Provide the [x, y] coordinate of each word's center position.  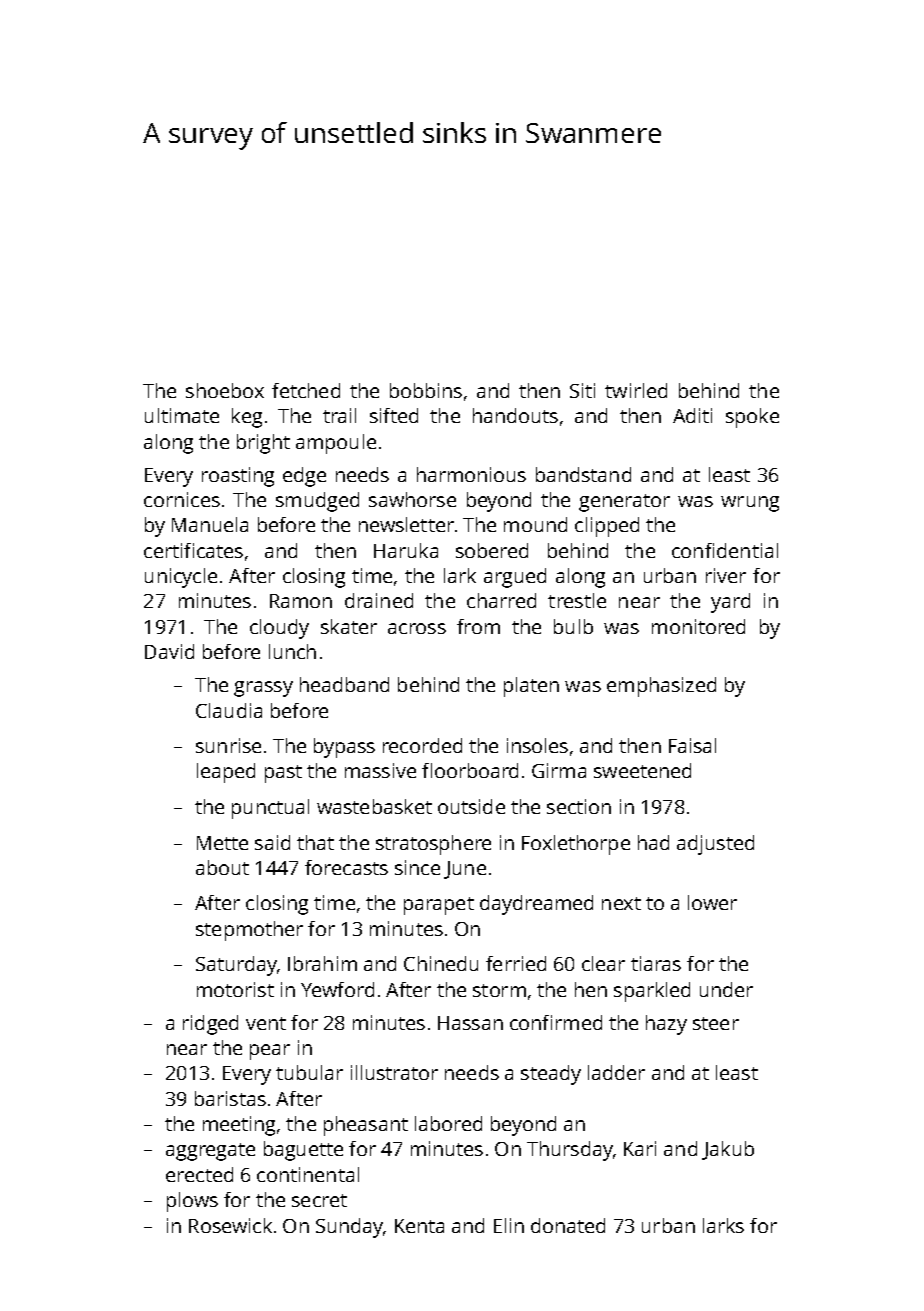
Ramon [301, 601]
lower [712, 902]
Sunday [350, 1228]
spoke [752, 418]
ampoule [336, 444]
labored [448, 1123]
